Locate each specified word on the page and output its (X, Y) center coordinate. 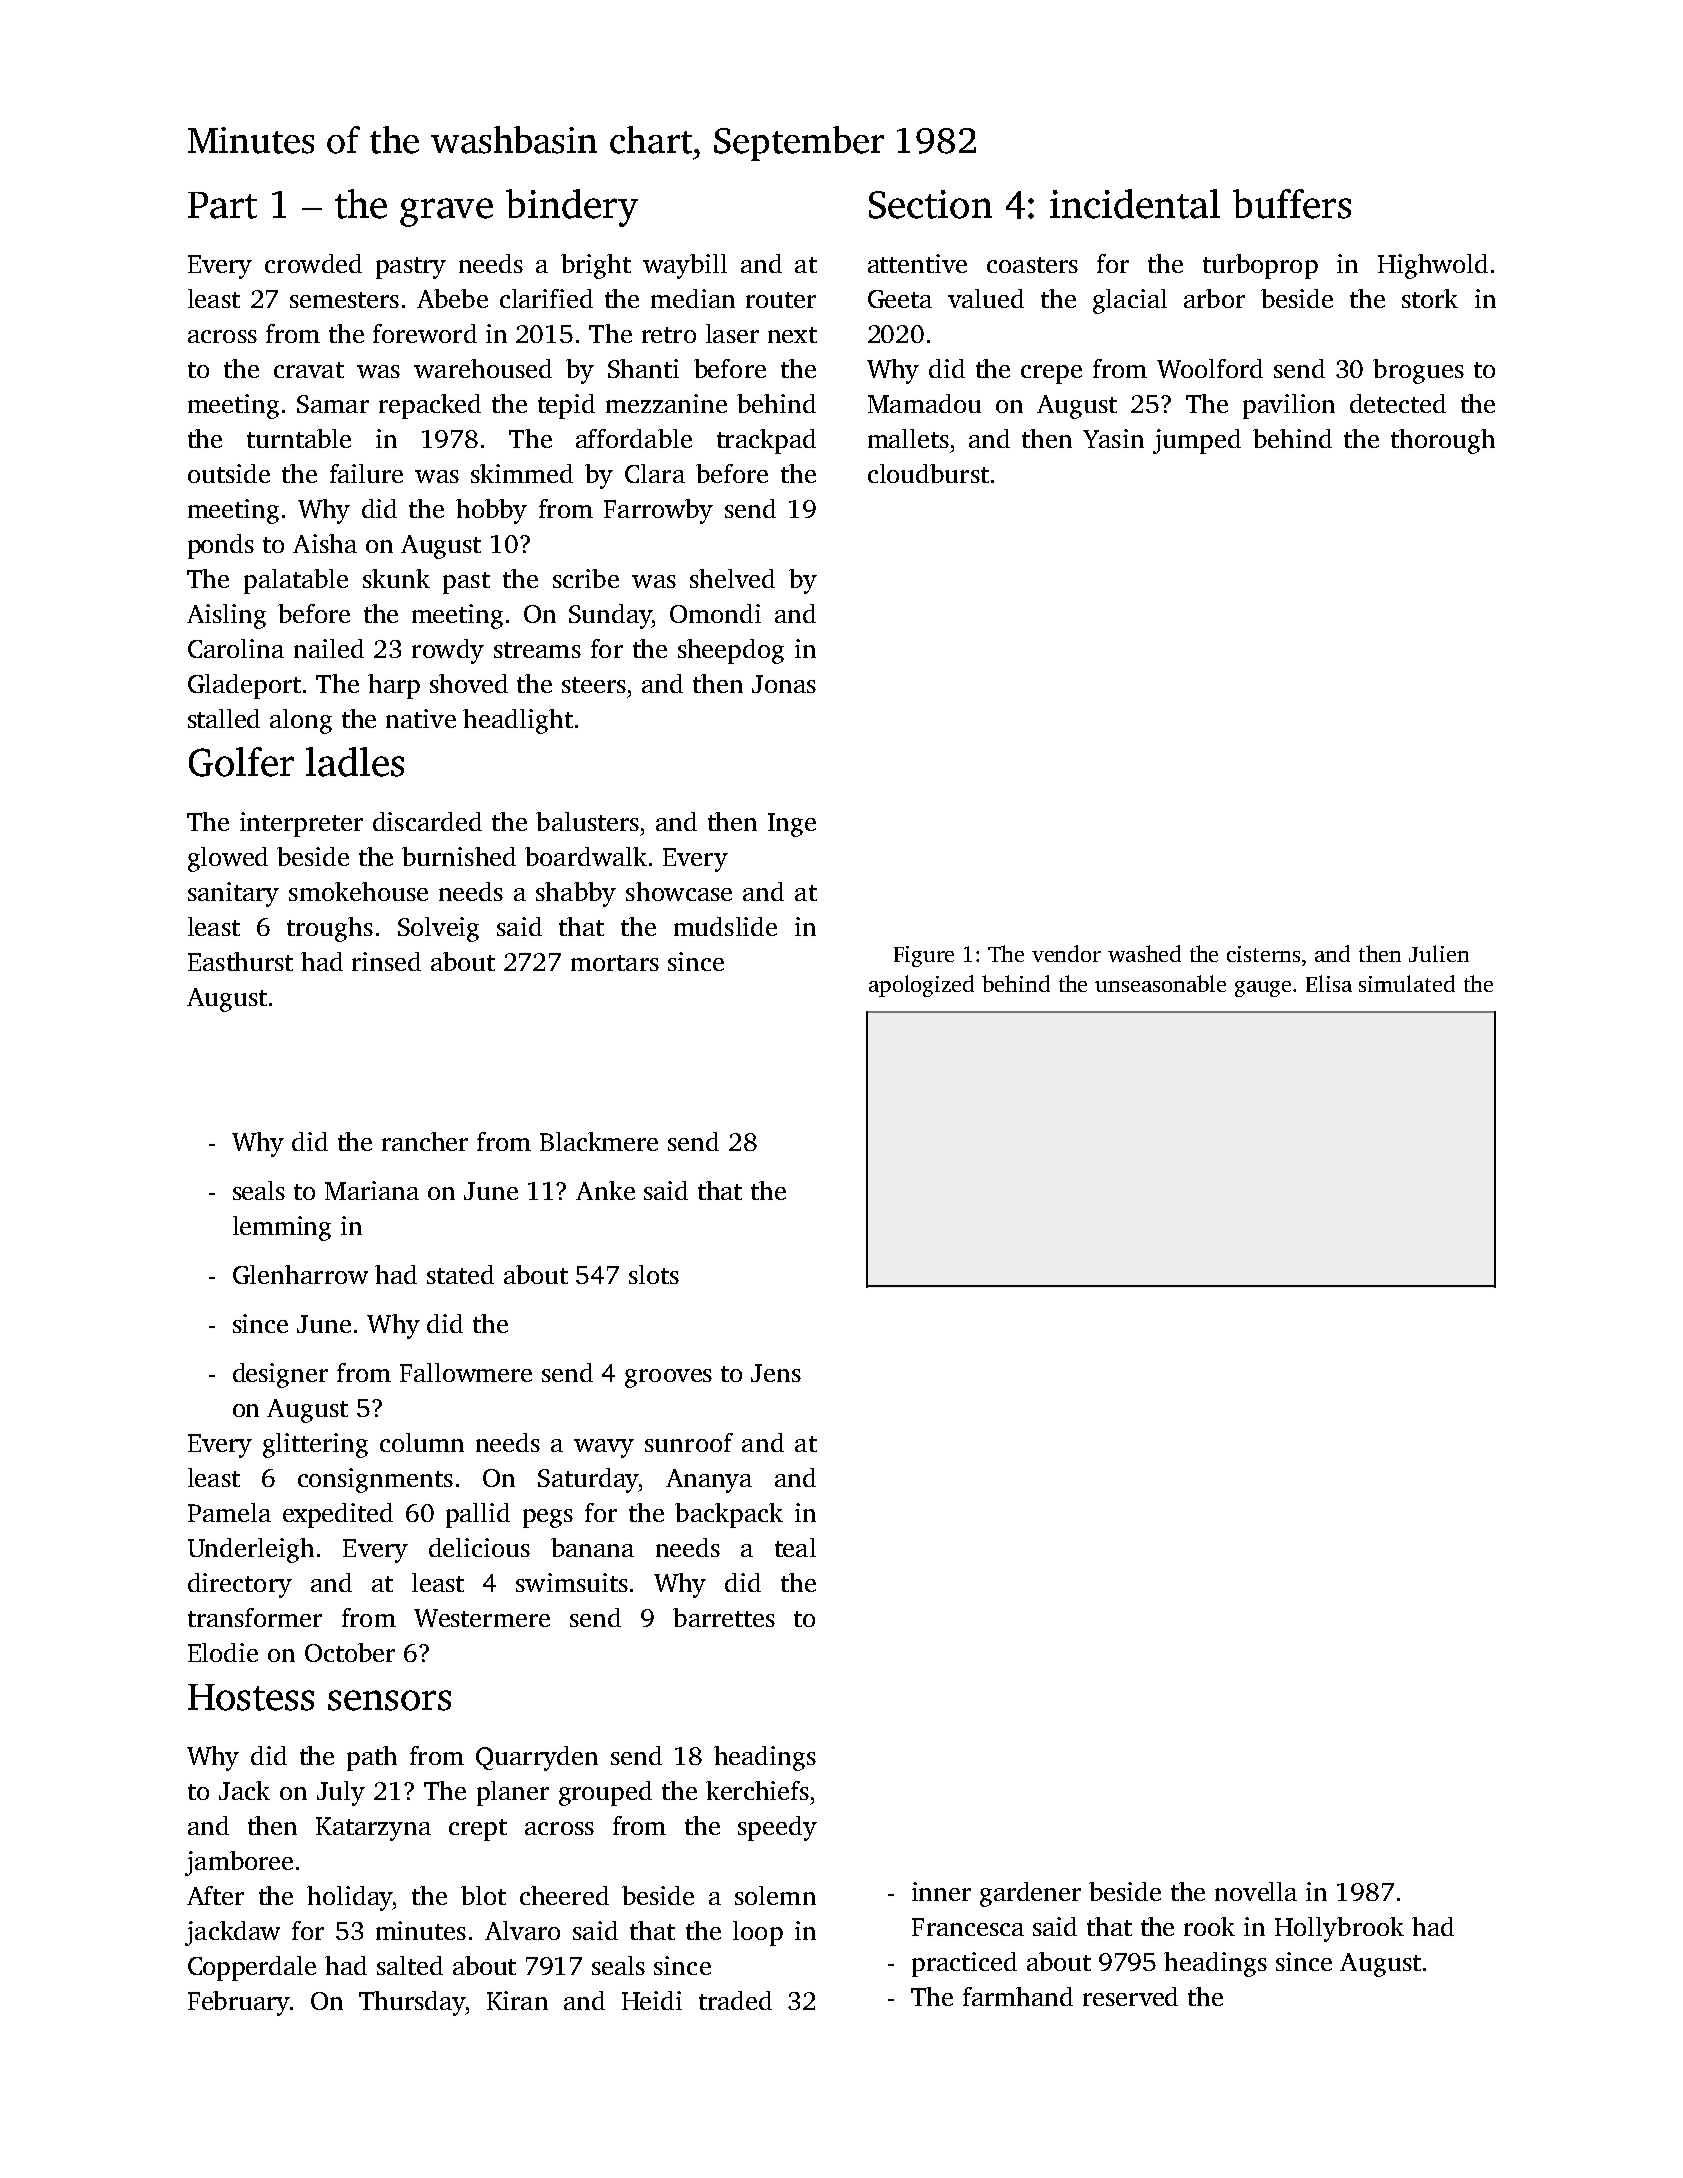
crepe (1051, 374)
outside (229, 473)
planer (513, 1793)
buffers (1292, 204)
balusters (587, 821)
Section (930, 204)
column (422, 1442)
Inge (792, 825)
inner (941, 1891)
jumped (1197, 441)
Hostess (251, 1697)
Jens (776, 1373)
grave (446, 212)
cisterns (1263, 954)
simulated (1407, 983)
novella (1256, 1891)
